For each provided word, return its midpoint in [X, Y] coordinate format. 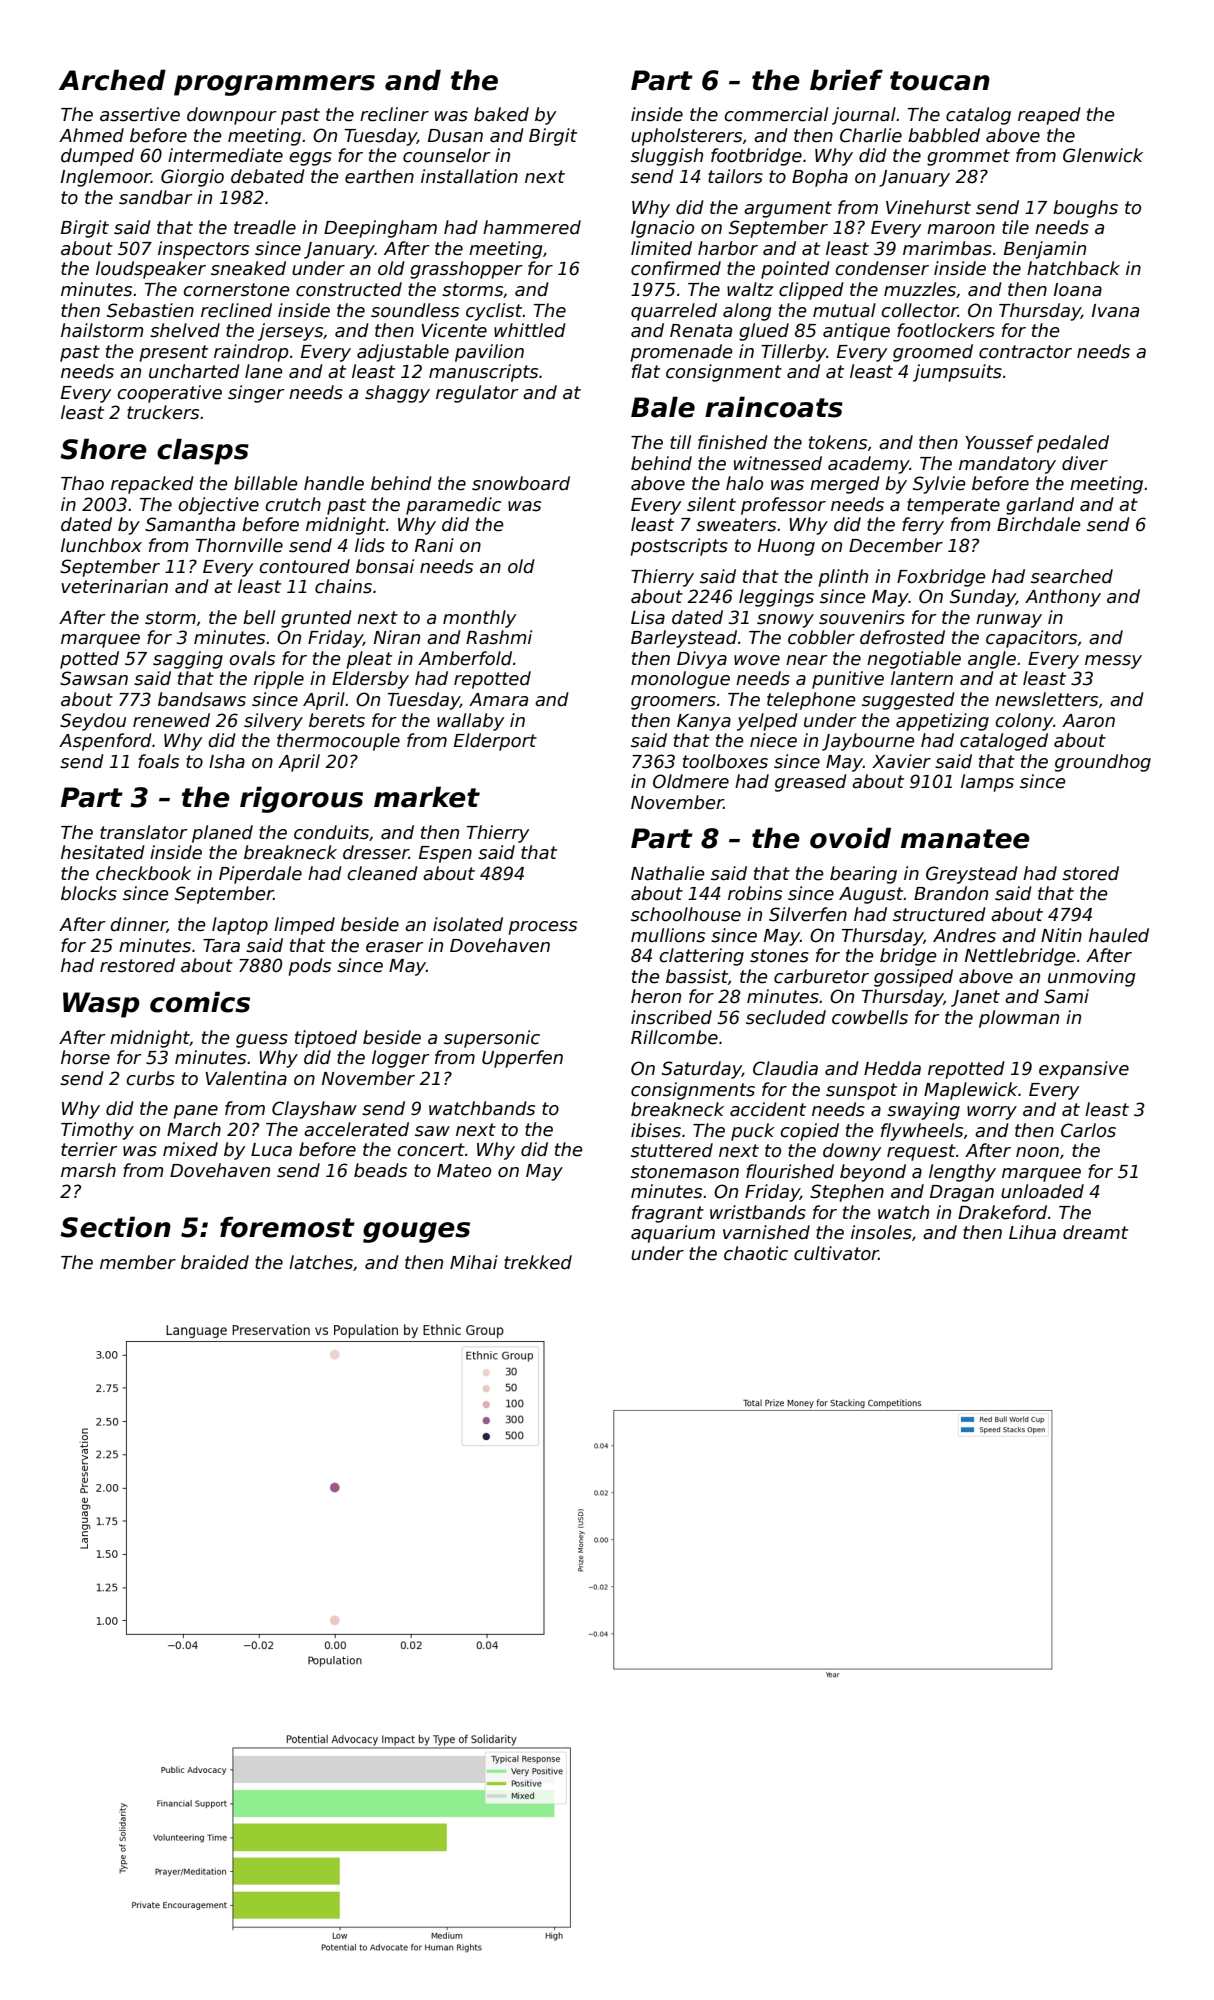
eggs [310, 159]
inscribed [671, 1017]
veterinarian [114, 586]
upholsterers [686, 137]
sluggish [667, 157]
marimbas [947, 248]
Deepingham [380, 229]
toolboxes [725, 761]
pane [195, 1112]
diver [1085, 463]
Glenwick [1103, 155]
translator [144, 832]
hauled [1119, 935]
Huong [786, 547]
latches [321, 1262]
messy [1113, 662]
